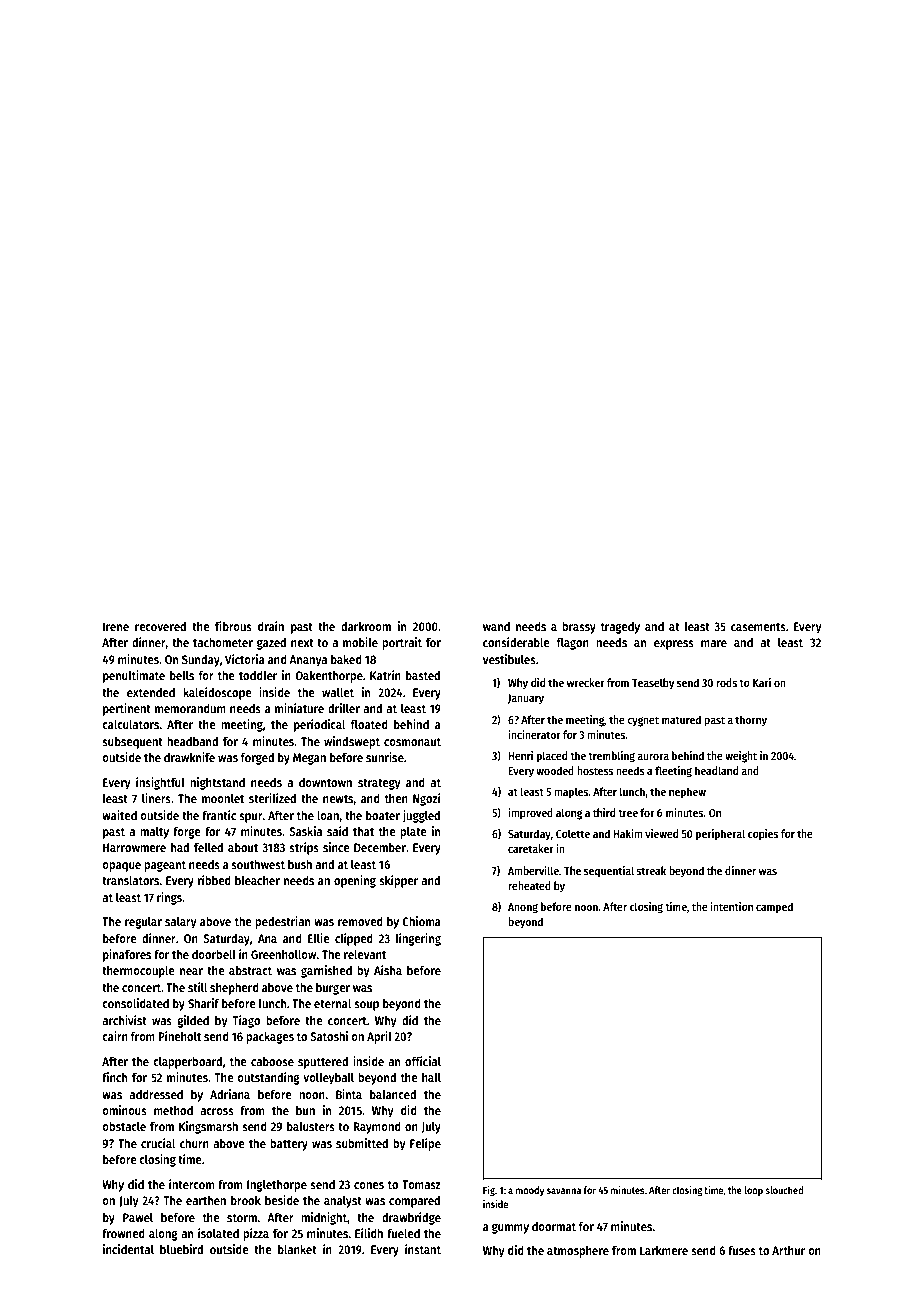 This screenshot has height=1308, width=924. What do you see at coordinates (114, 1077) in the screenshot?
I see `finch` at bounding box center [114, 1077].
